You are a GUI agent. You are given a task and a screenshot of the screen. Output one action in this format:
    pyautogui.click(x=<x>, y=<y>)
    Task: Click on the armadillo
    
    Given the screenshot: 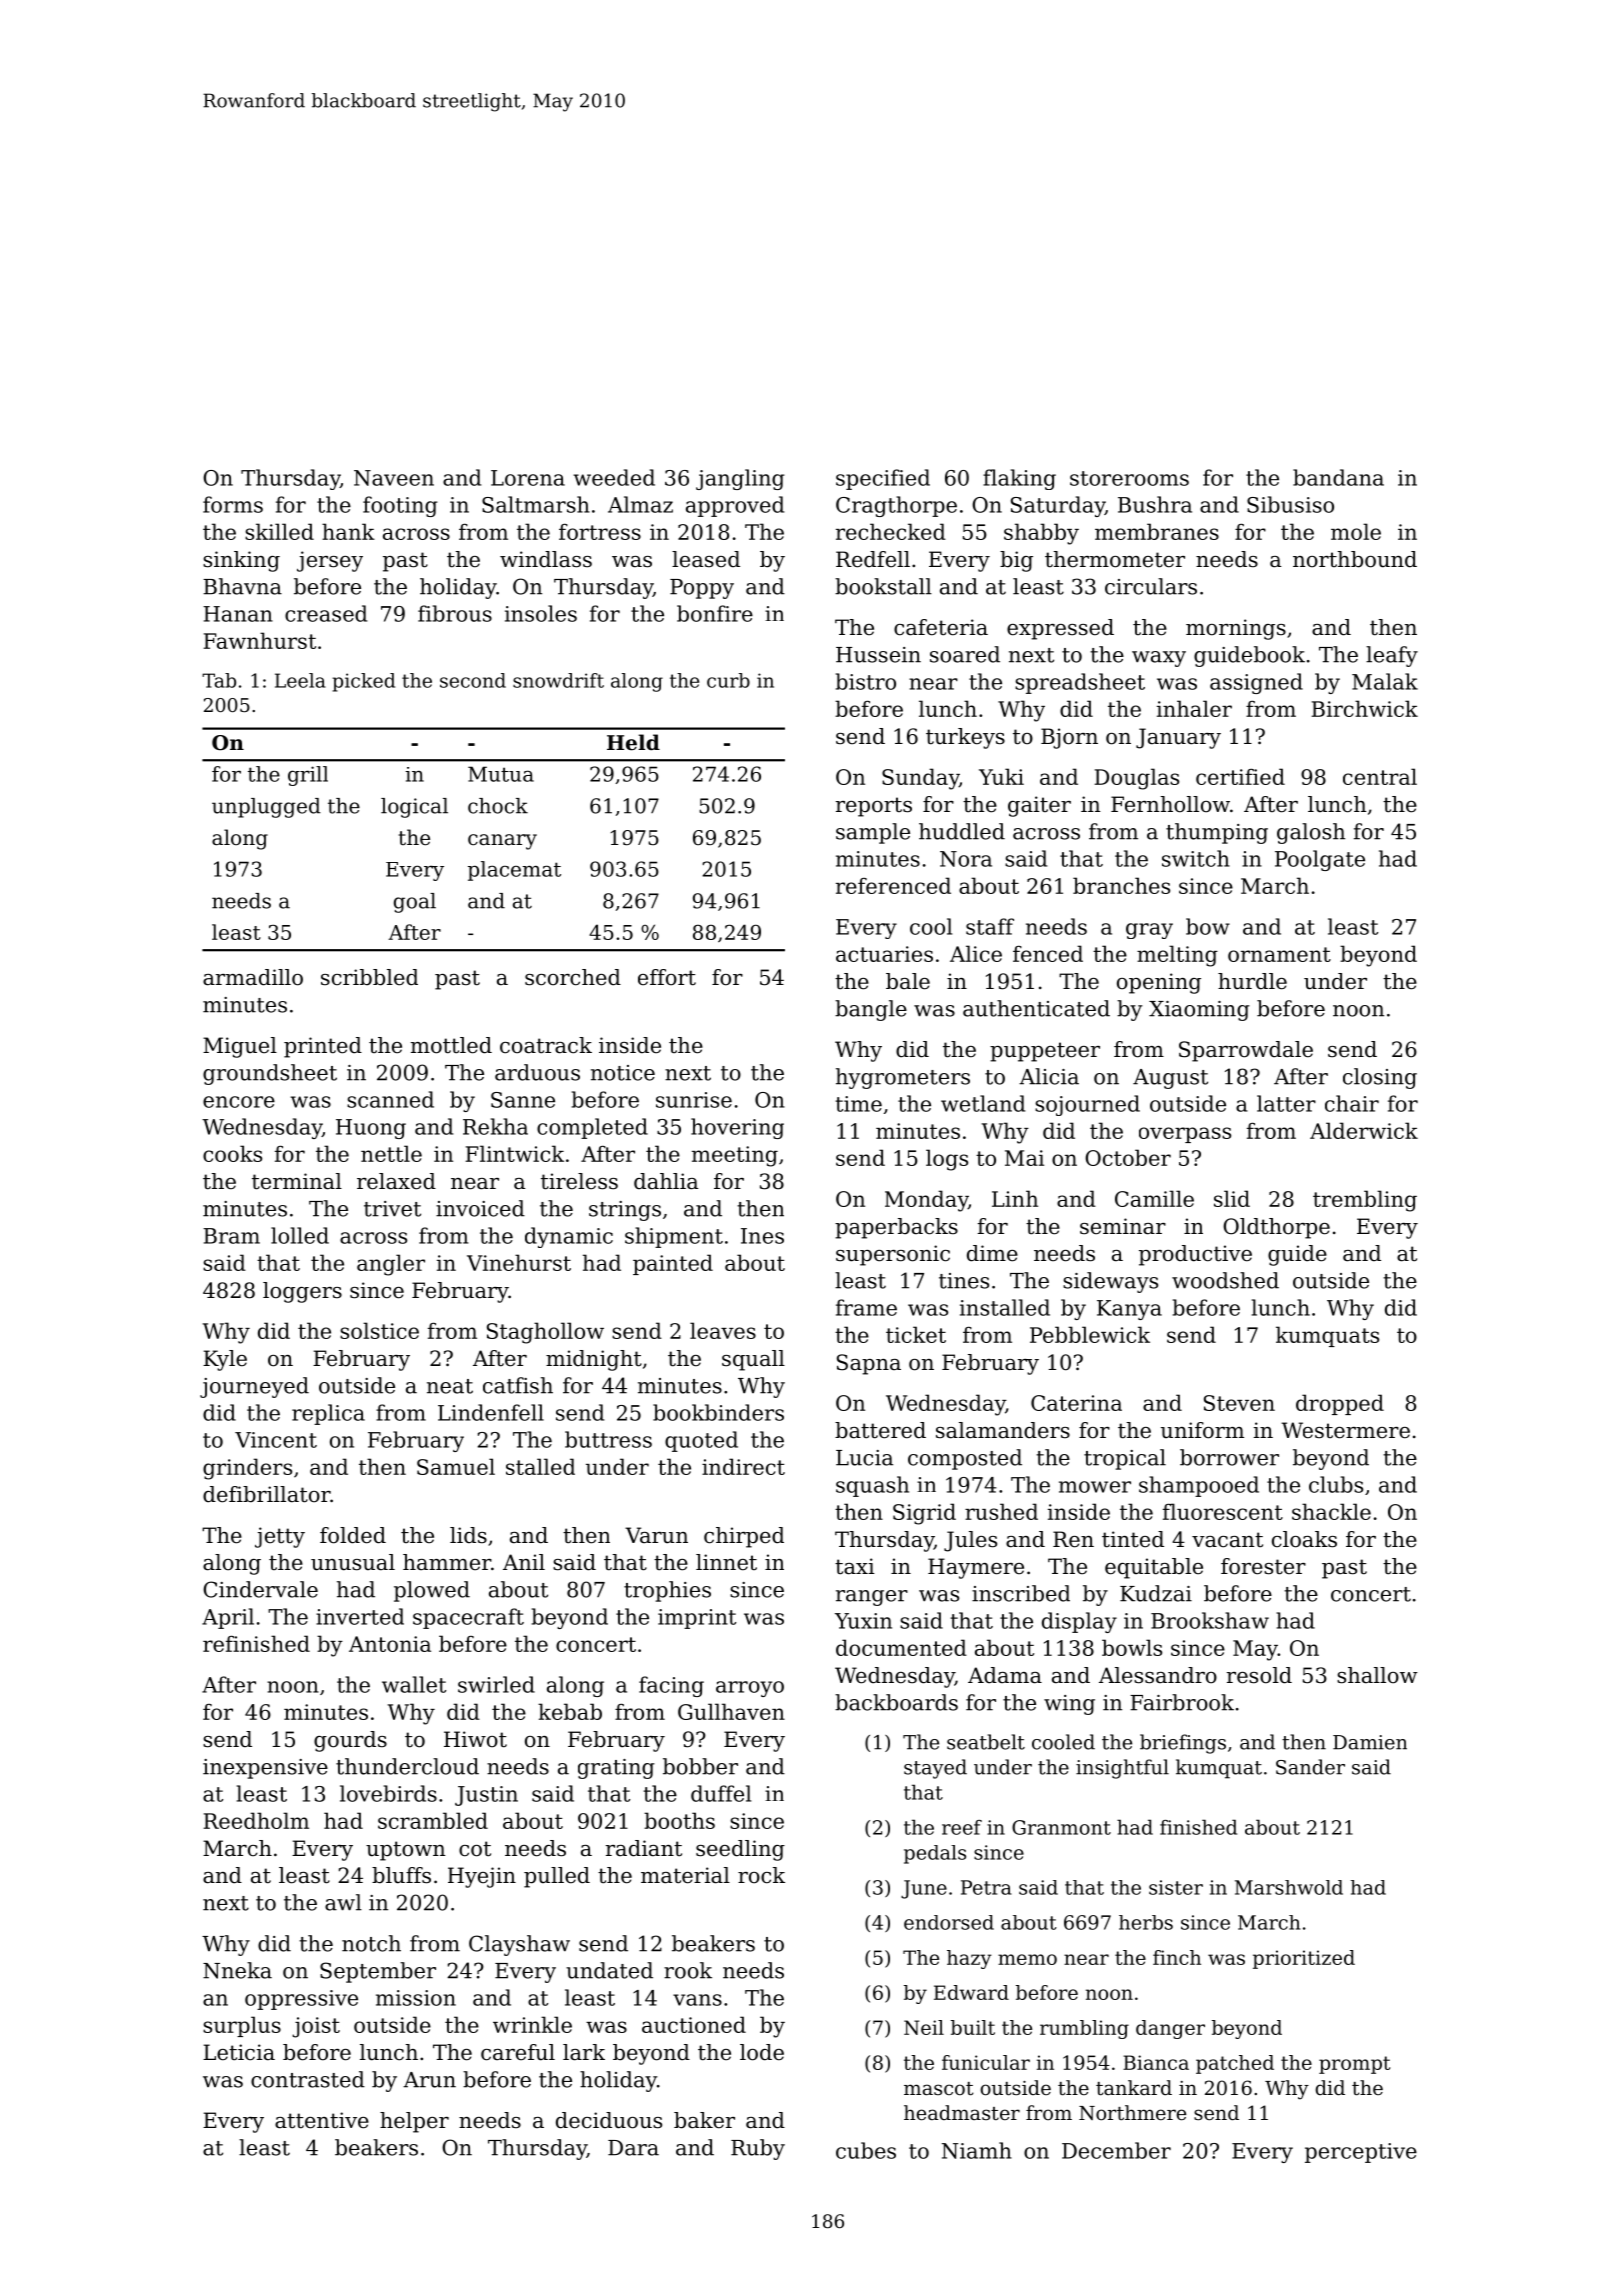 What is the action you would take?
    pyautogui.click(x=253, y=977)
